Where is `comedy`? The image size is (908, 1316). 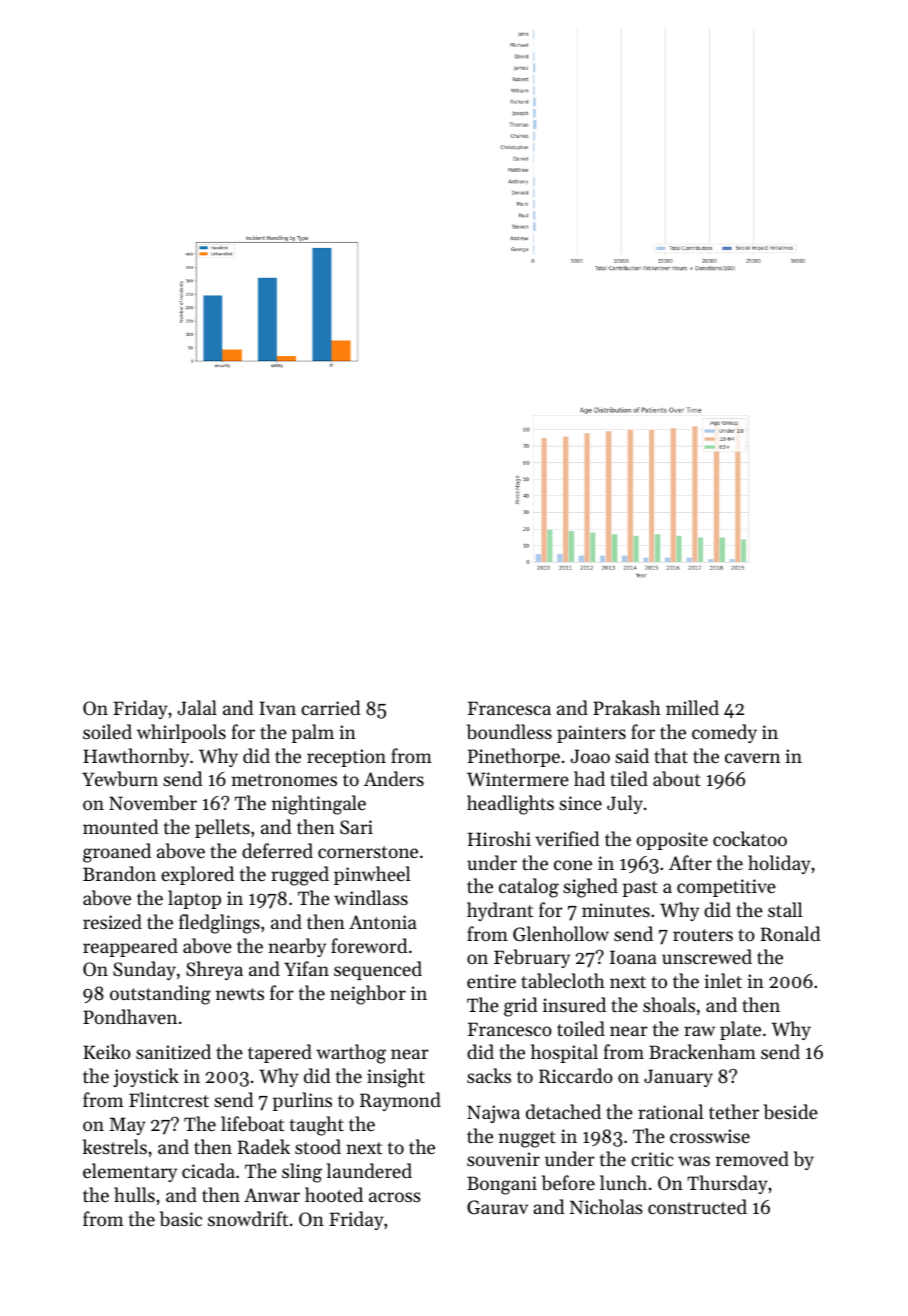
comedy is located at coordinates (724, 733).
